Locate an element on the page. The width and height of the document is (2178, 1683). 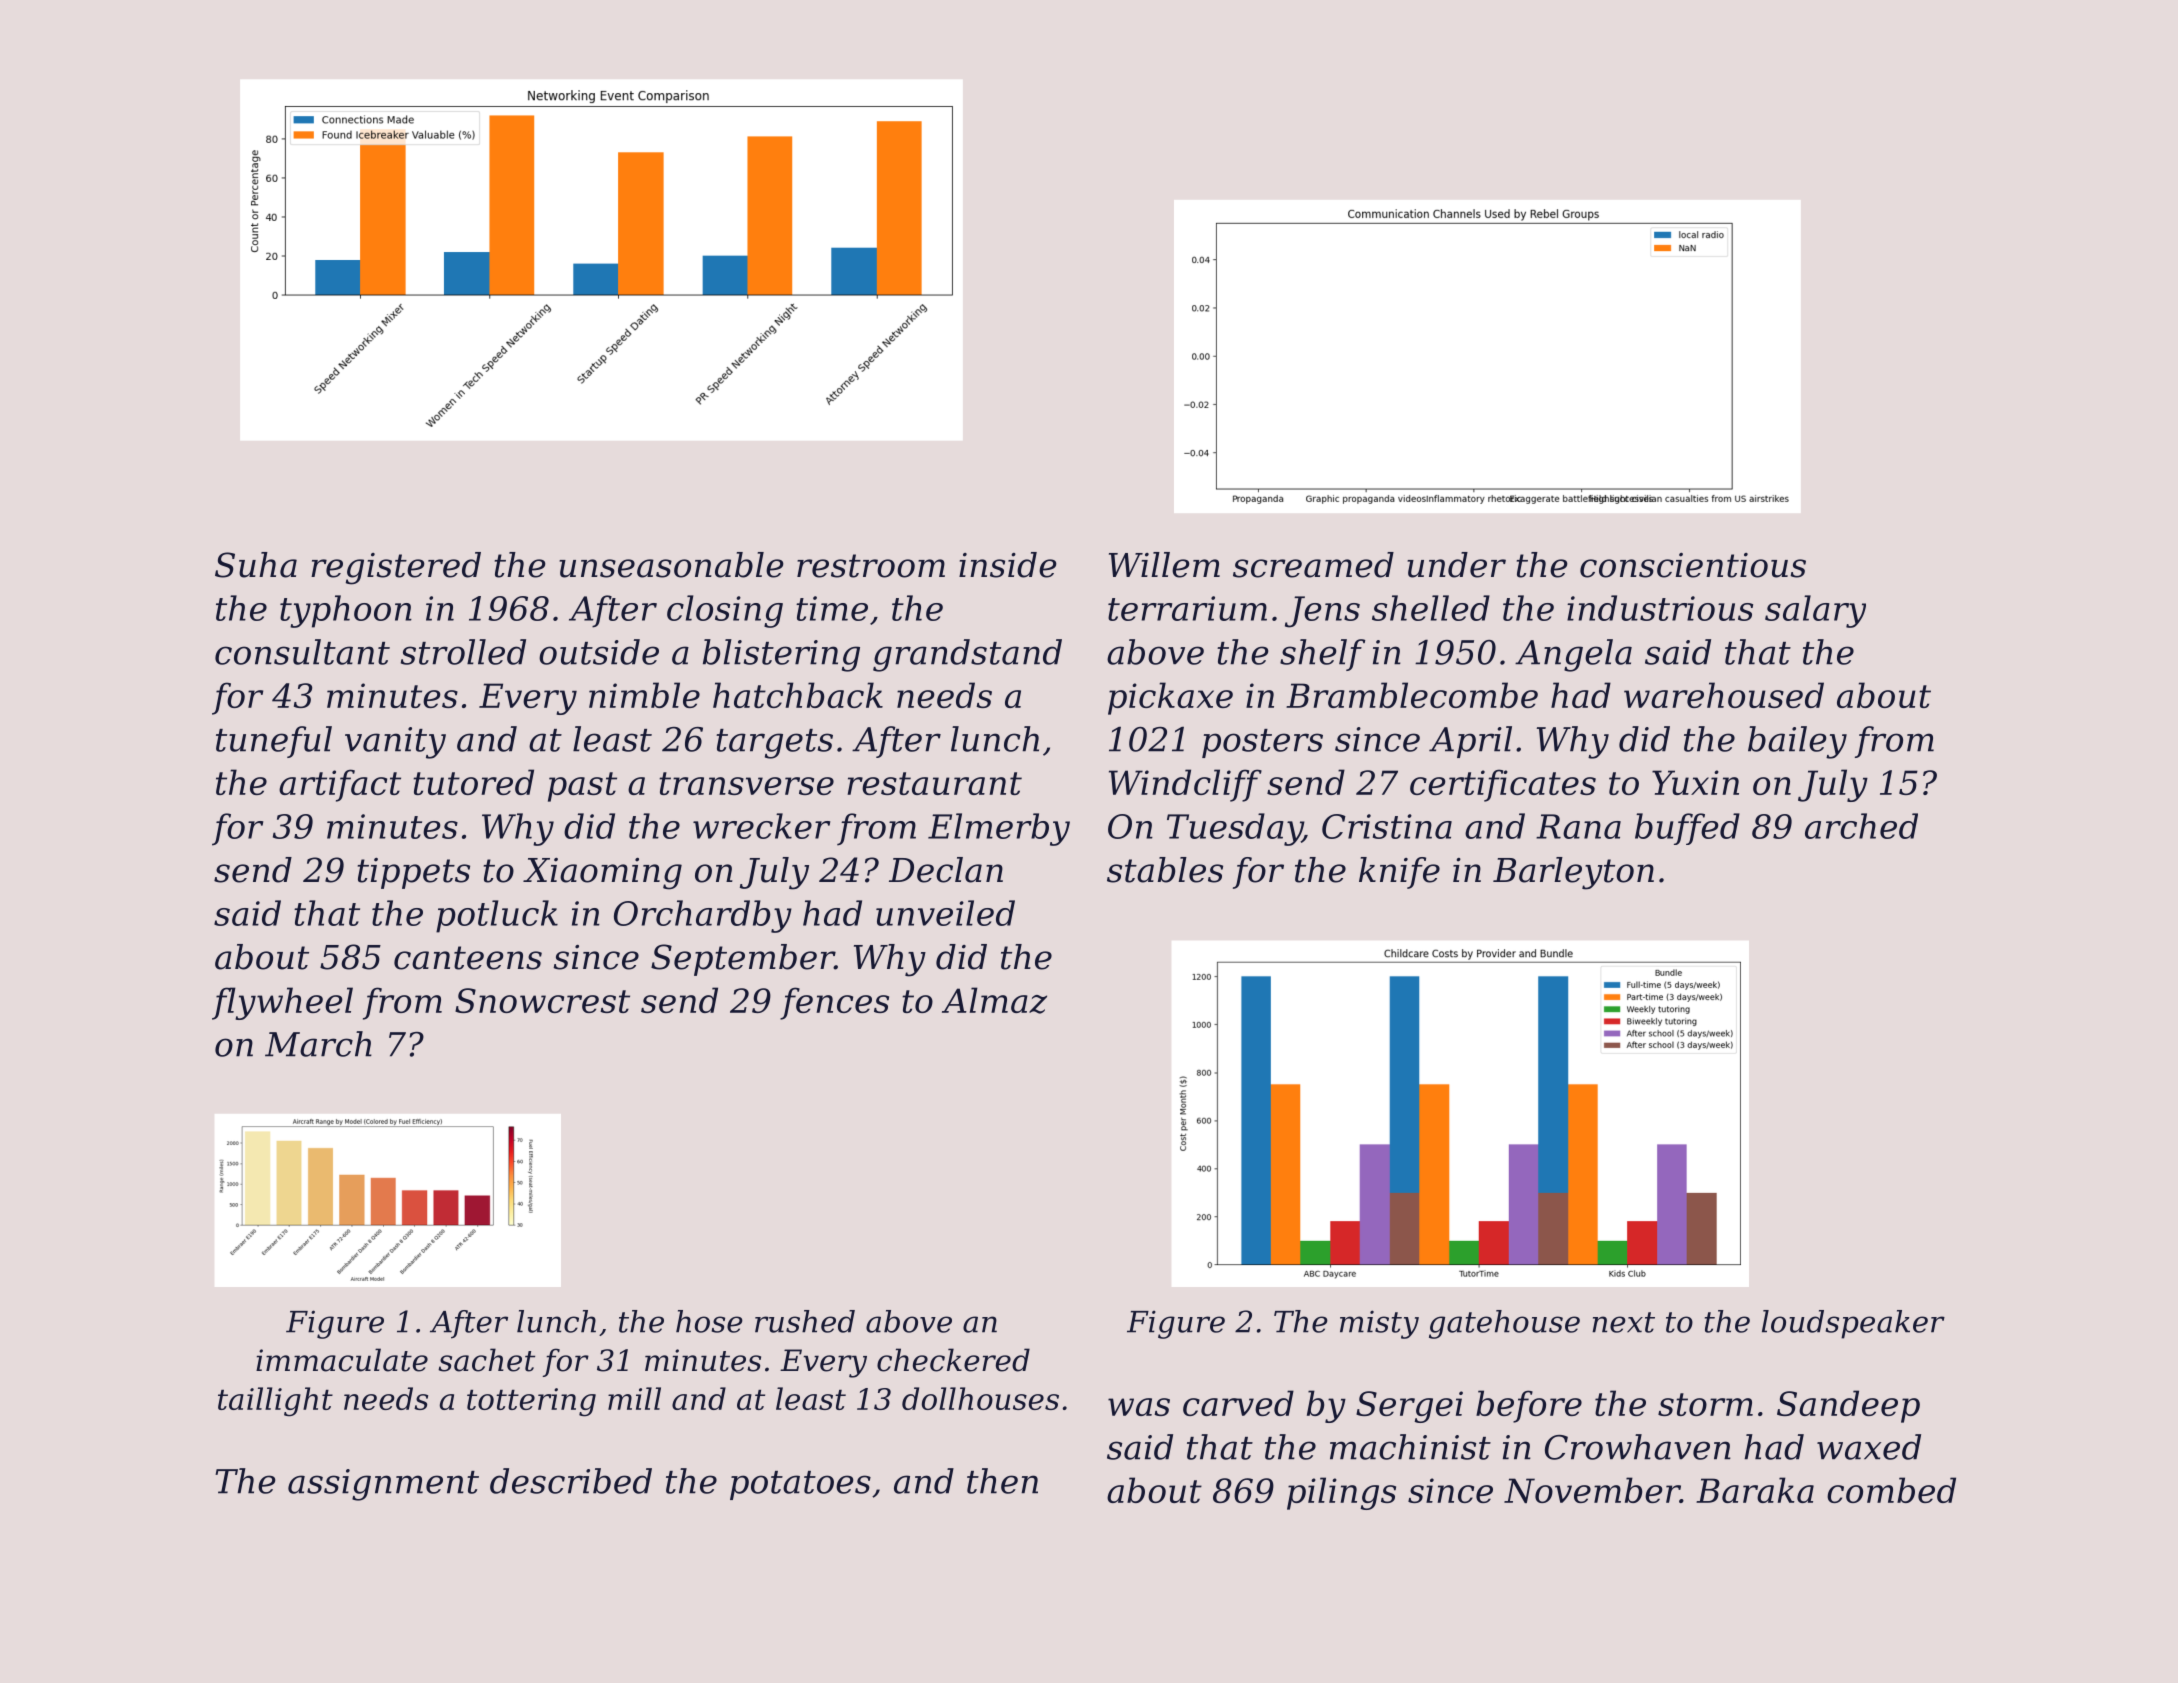
arched is located at coordinates (1861, 826).
